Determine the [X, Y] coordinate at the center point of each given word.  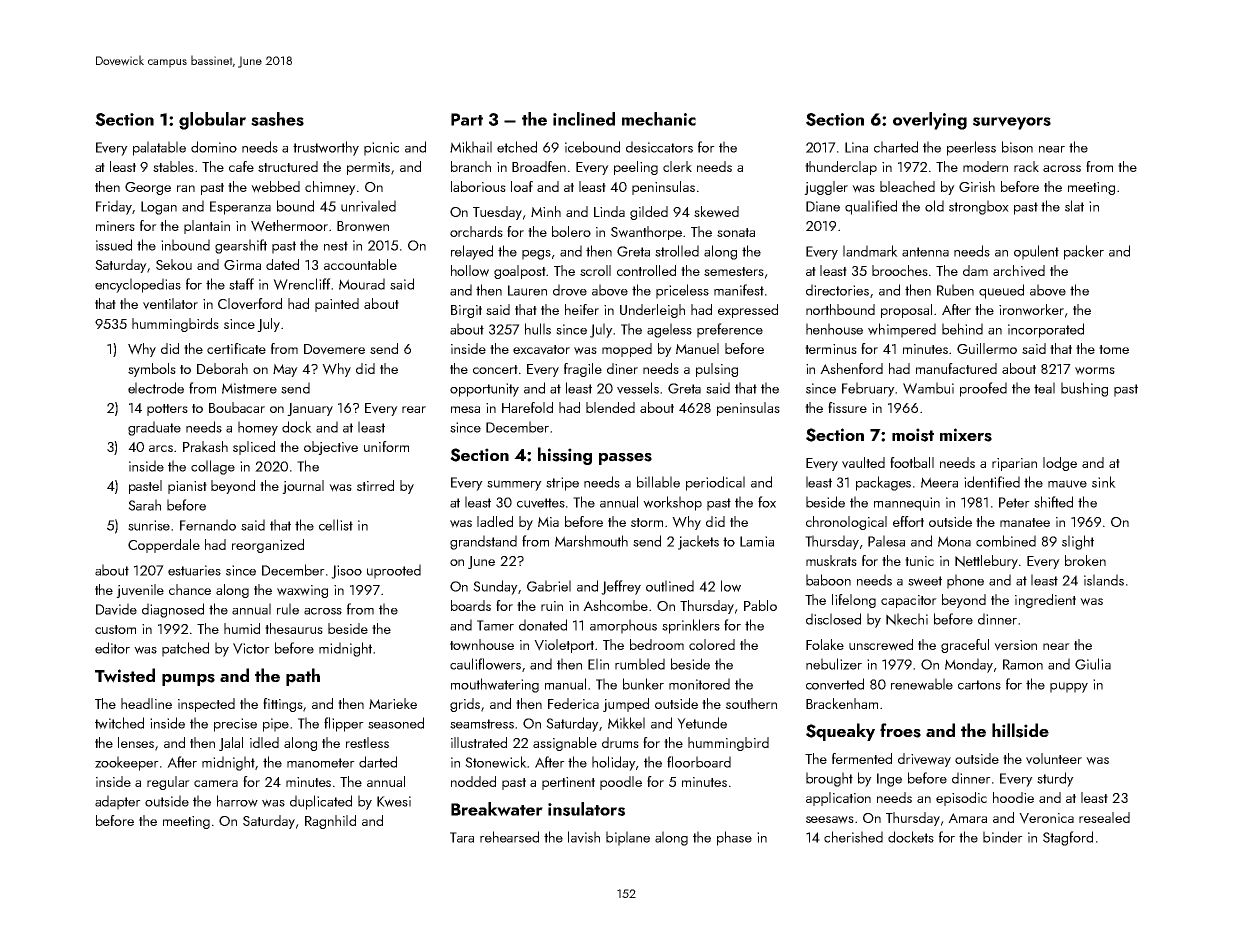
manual [565, 684]
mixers [966, 435]
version [1015, 645]
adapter [118, 802]
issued [114, 245]
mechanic [659, 119]
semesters [734, 271]
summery [514, 485]
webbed [275, 187]
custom [115, 629]
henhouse [834, 329]
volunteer [1054, 759]
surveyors [1012, 123]
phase [734, 838]
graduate [154, 428]
